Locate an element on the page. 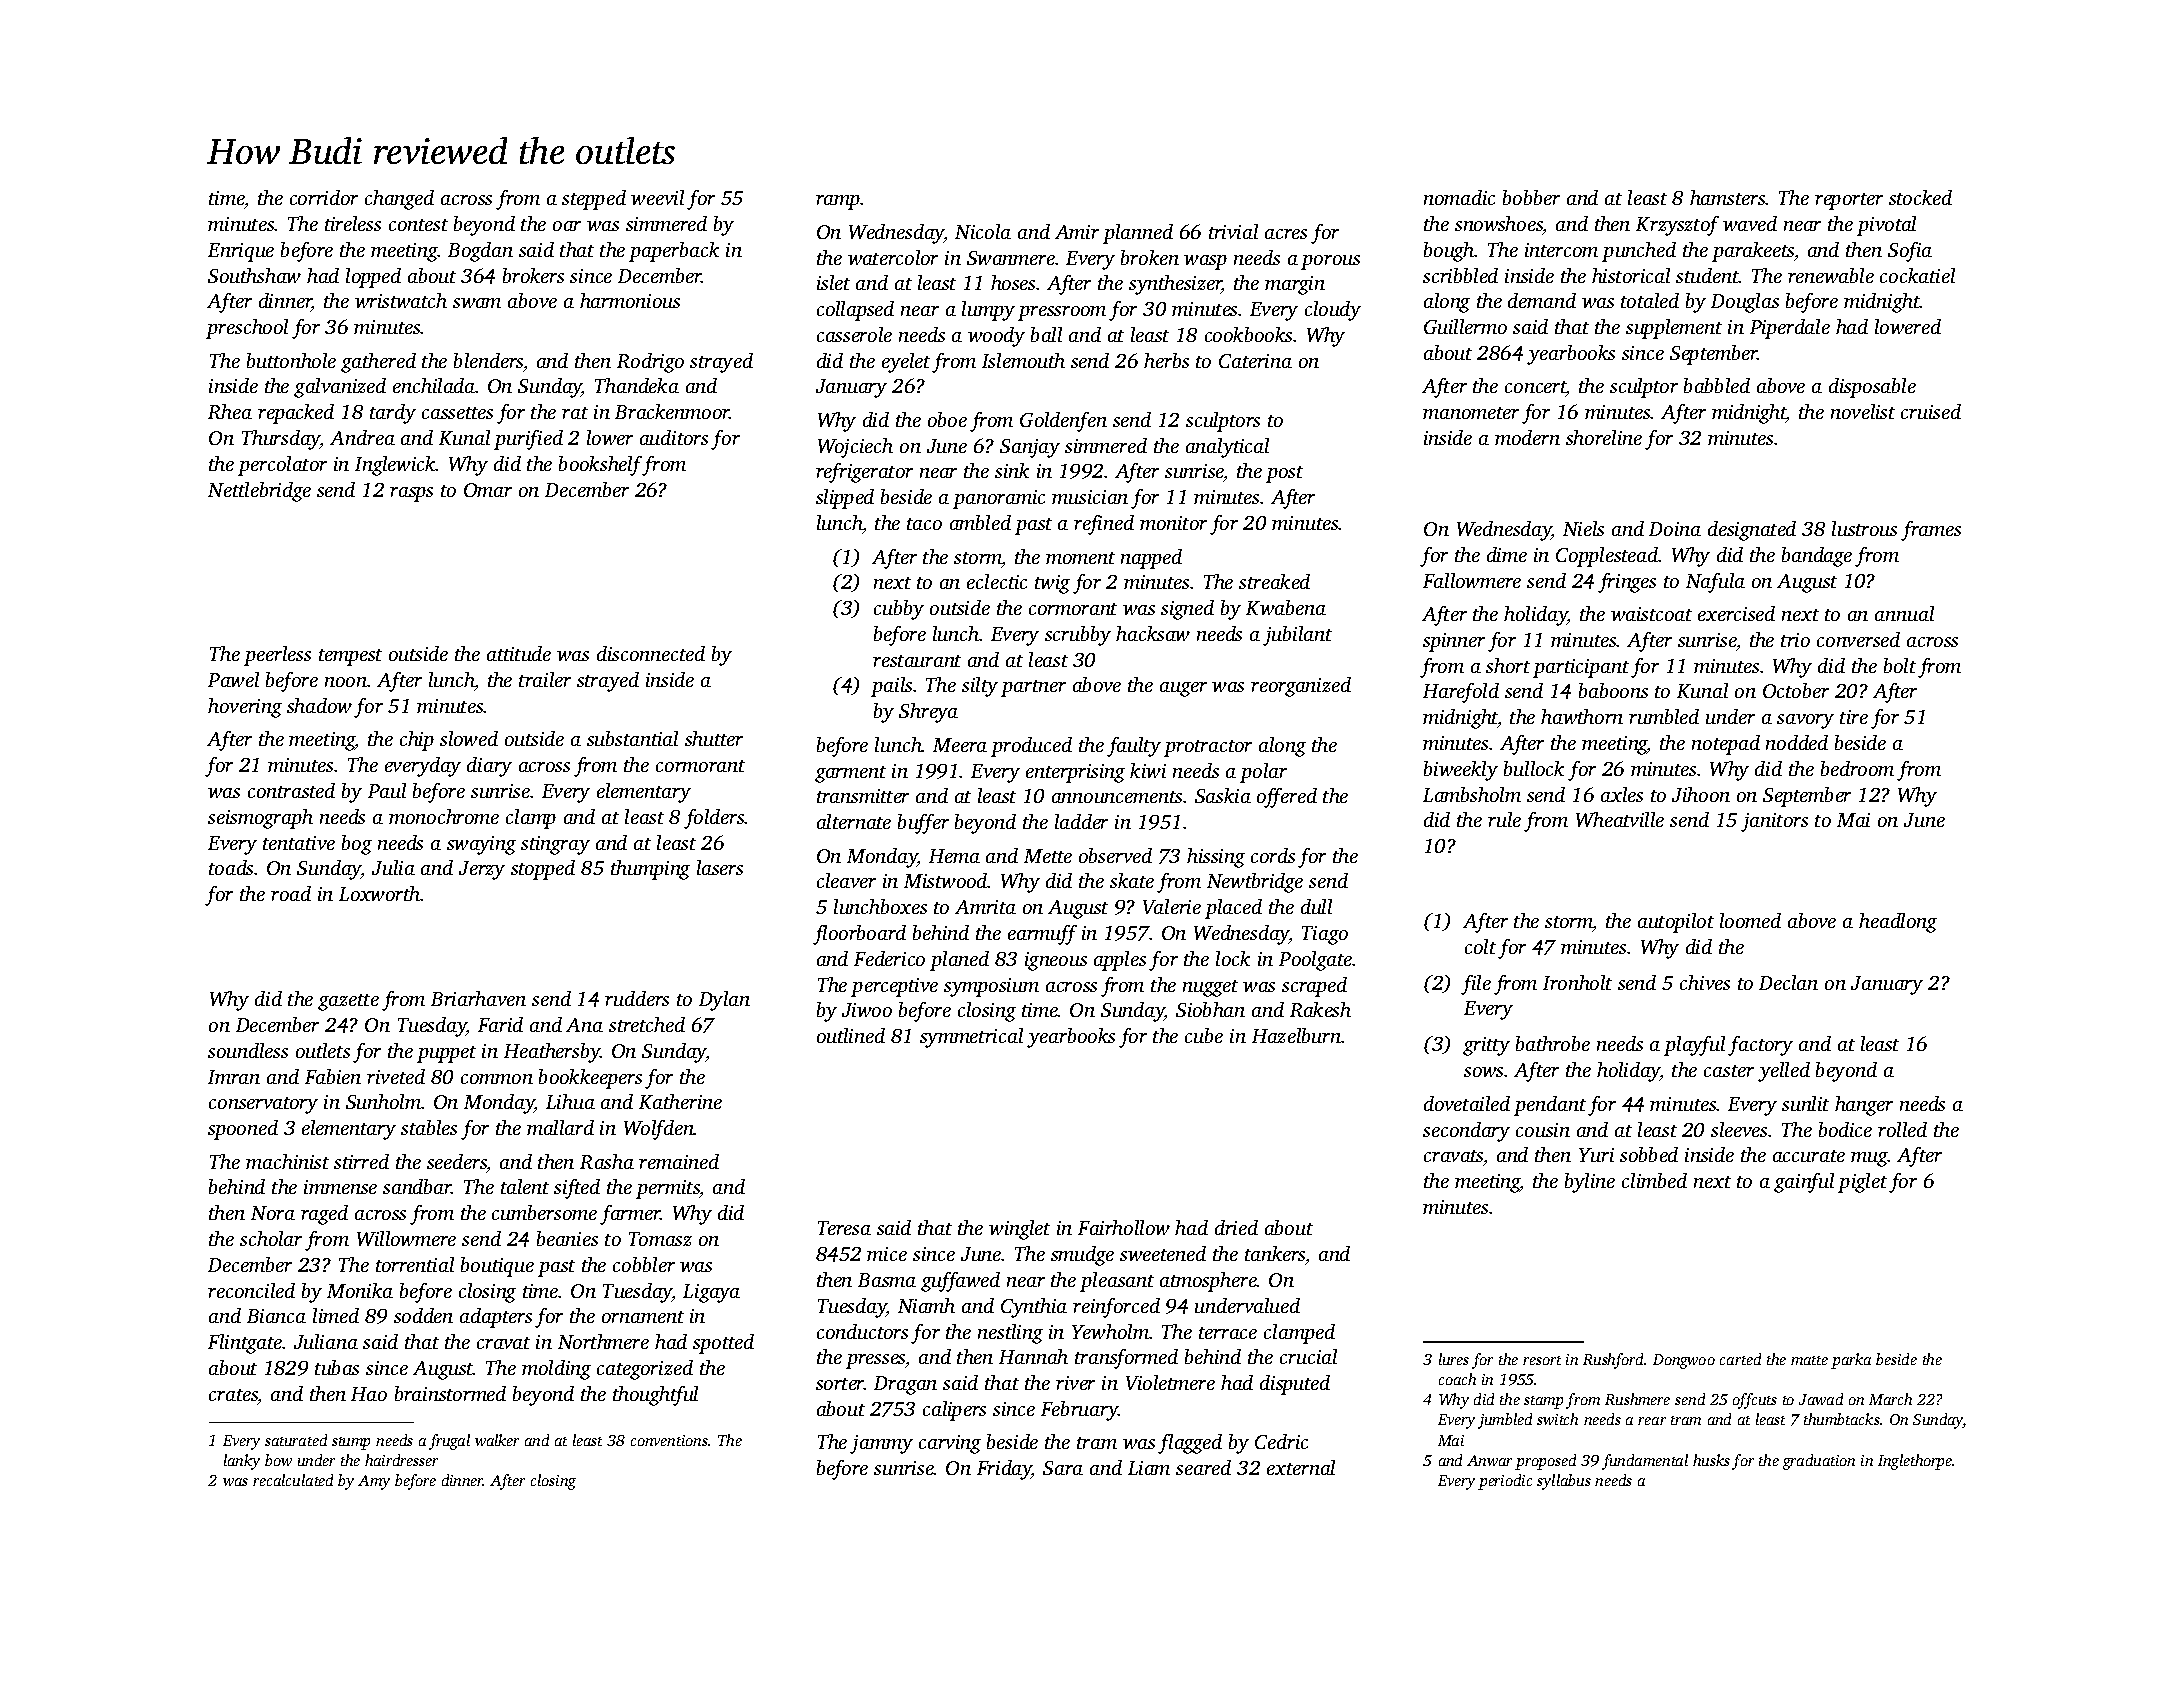 The height and width of the document is (1683, 2178). stocked is located at coordinates (1920, 197).
